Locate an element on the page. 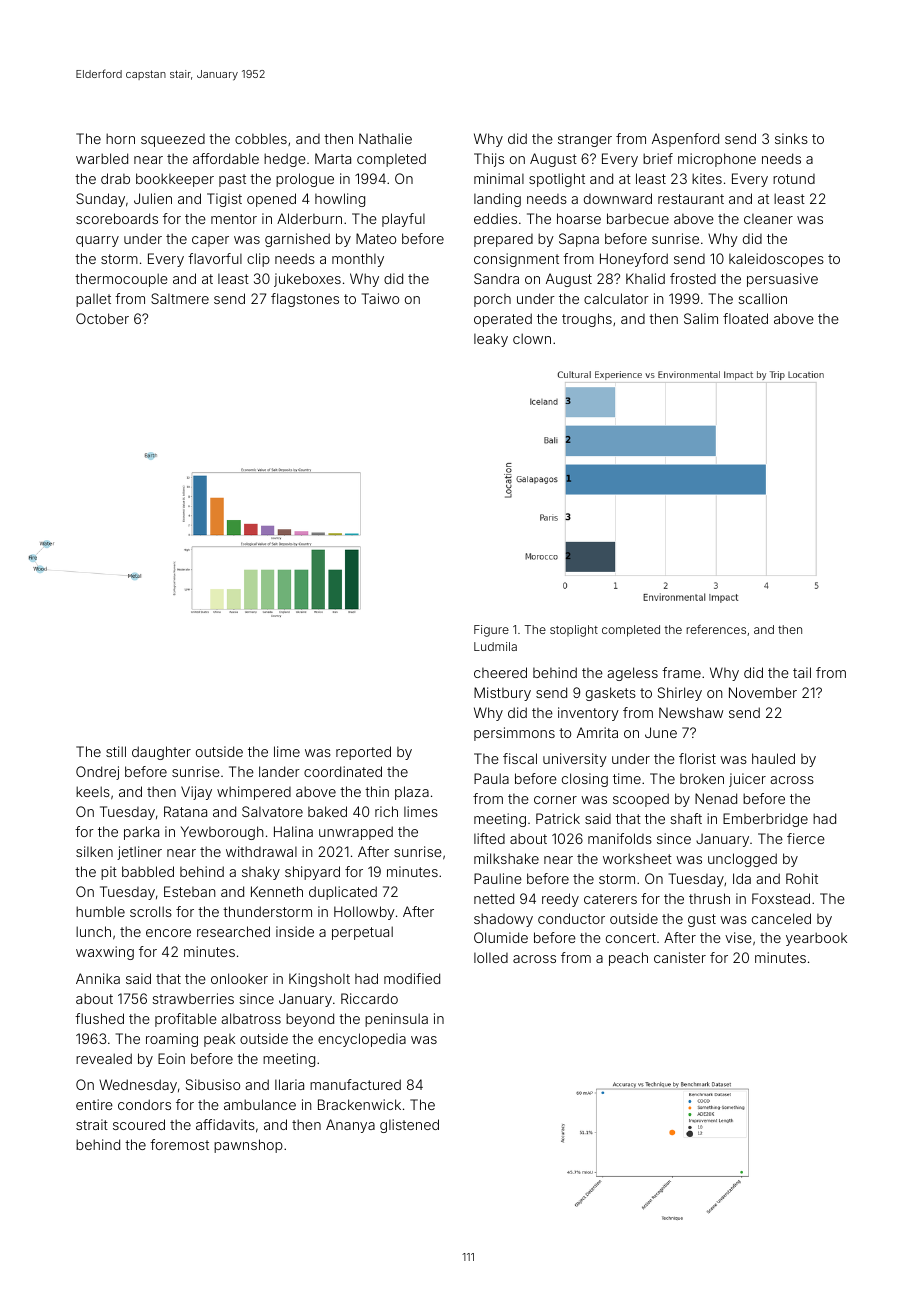 The image size is (924, 1314). flavorful is located at coordinates (215, 258).
